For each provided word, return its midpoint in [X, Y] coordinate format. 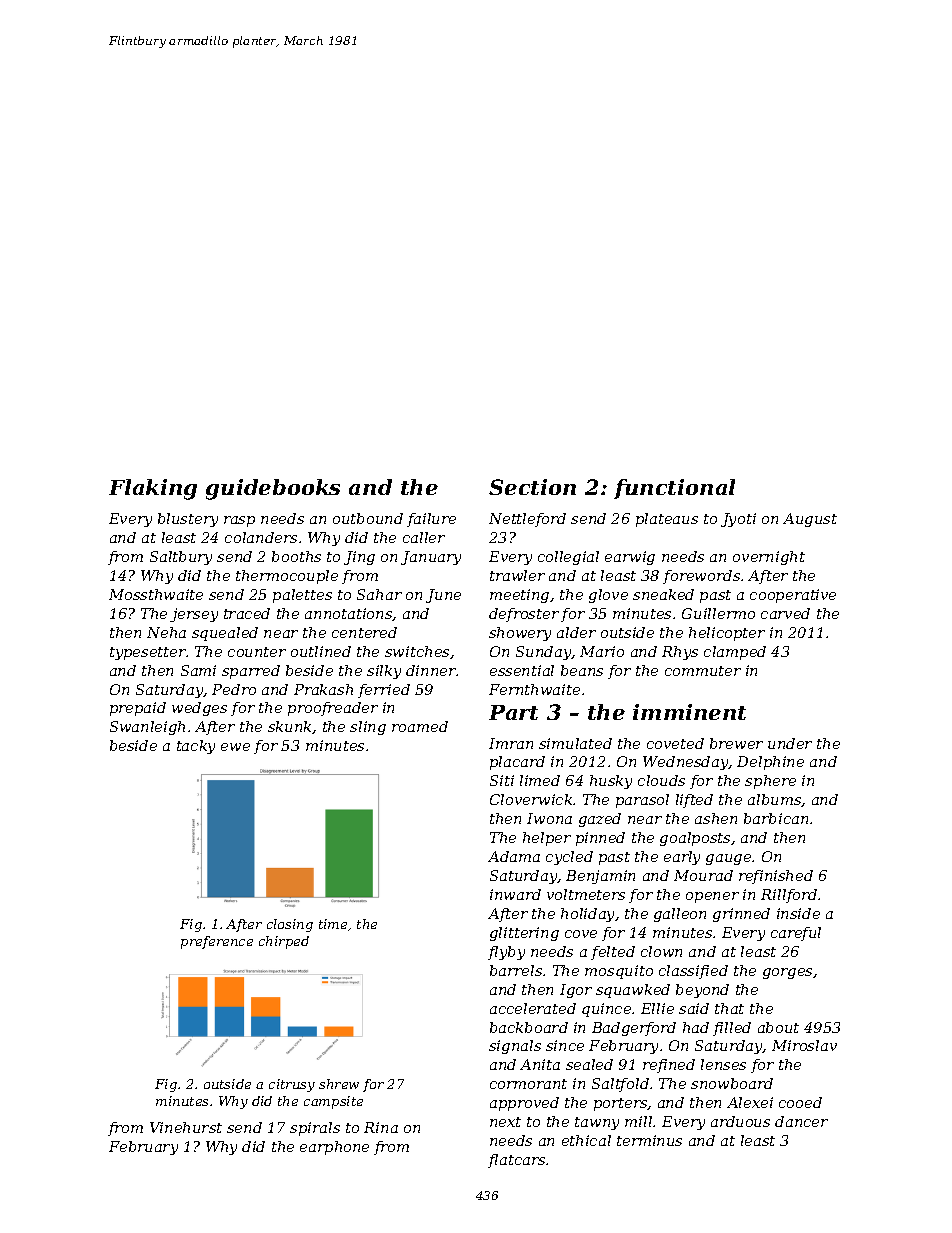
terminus [649, 1140]
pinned [600, 839]
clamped [735, 653]
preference [217, 942]
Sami [198, 670]
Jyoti [738, 520]
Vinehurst [186, 1127]
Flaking [153, 489]
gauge [728, 859]
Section [532, 487]
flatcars [516, 1161]
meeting [519, 596]
